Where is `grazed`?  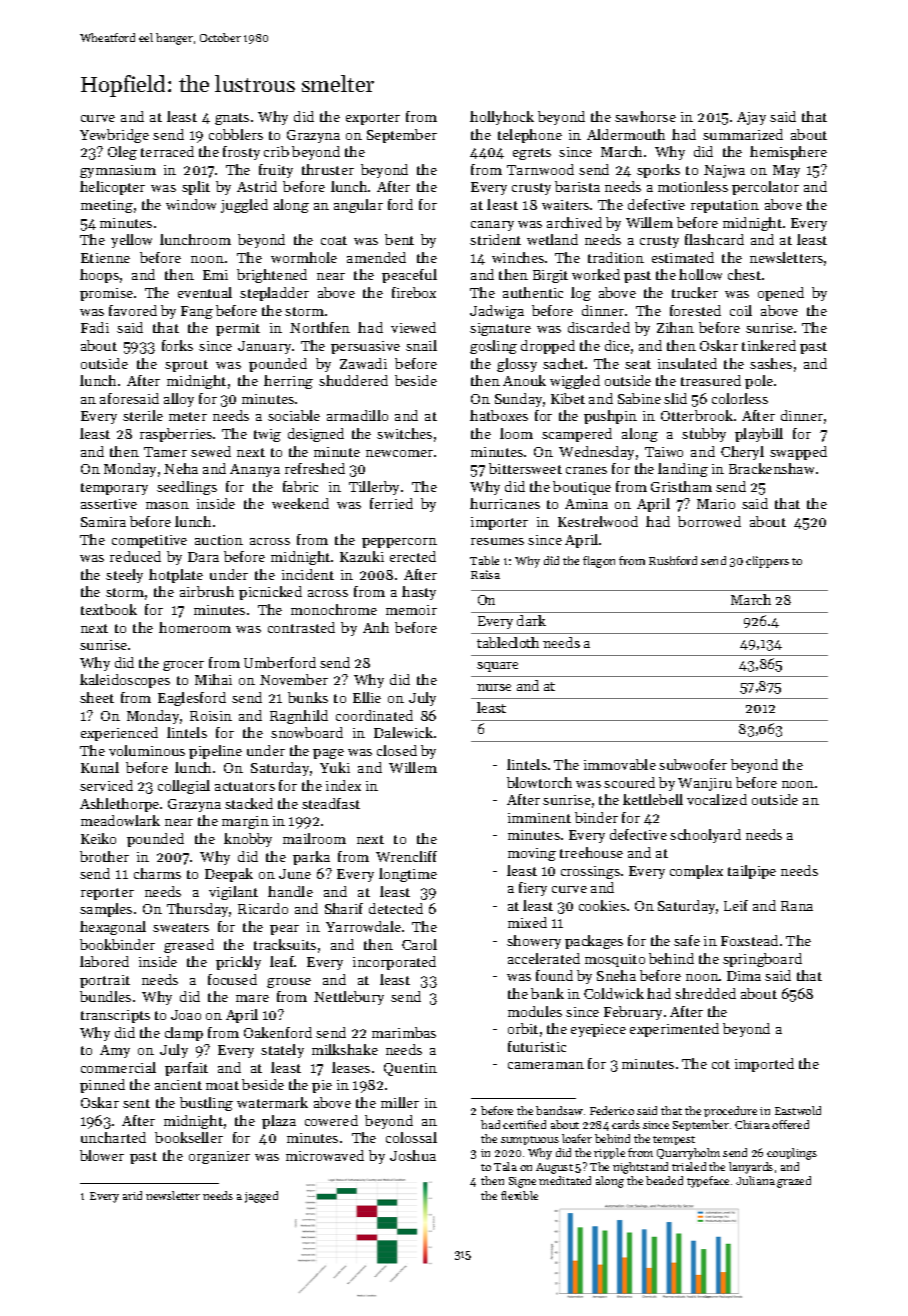
grazed is located at coordinates (794, 1182).
